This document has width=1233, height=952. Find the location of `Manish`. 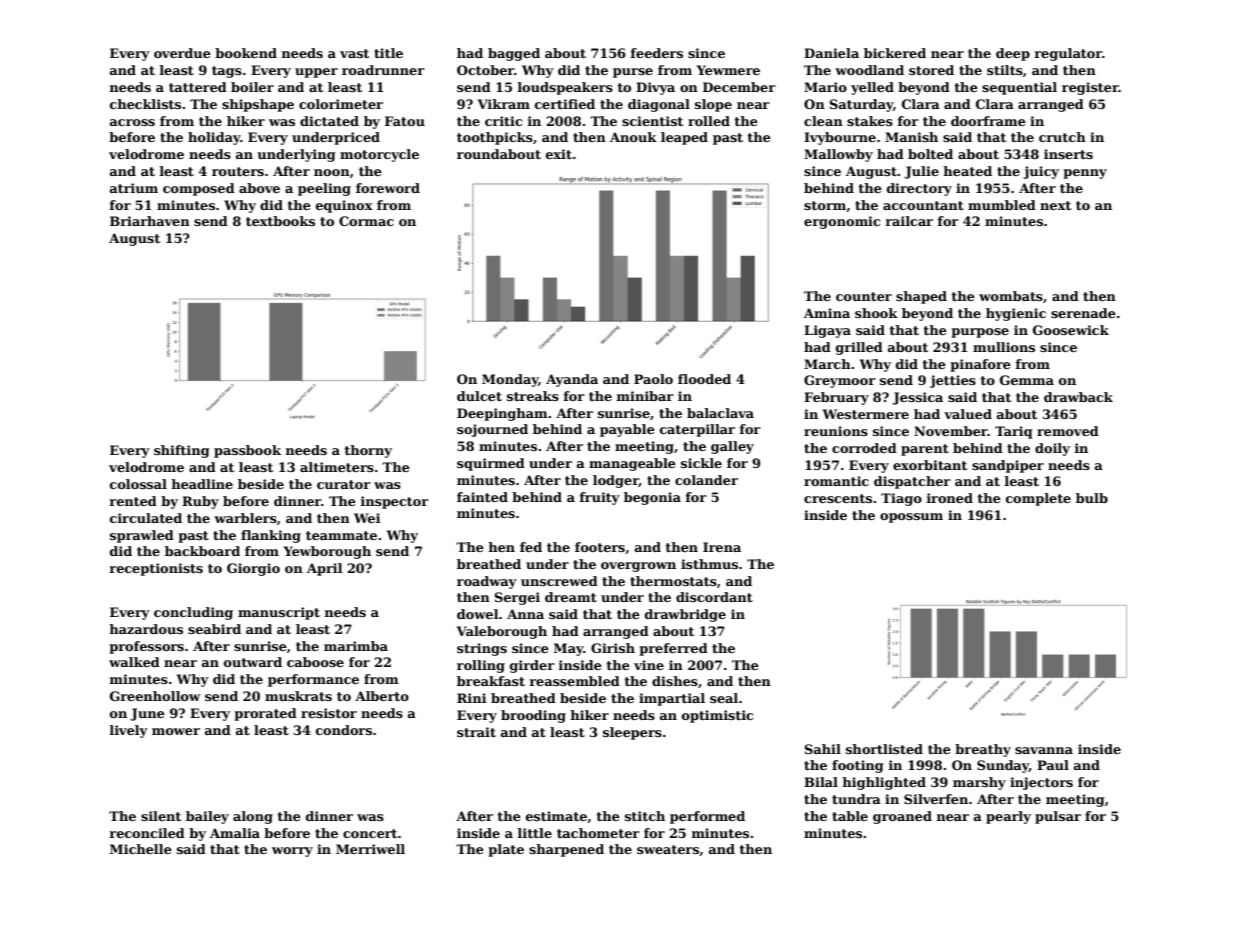

Manish is located at coordinates (911, 137).
